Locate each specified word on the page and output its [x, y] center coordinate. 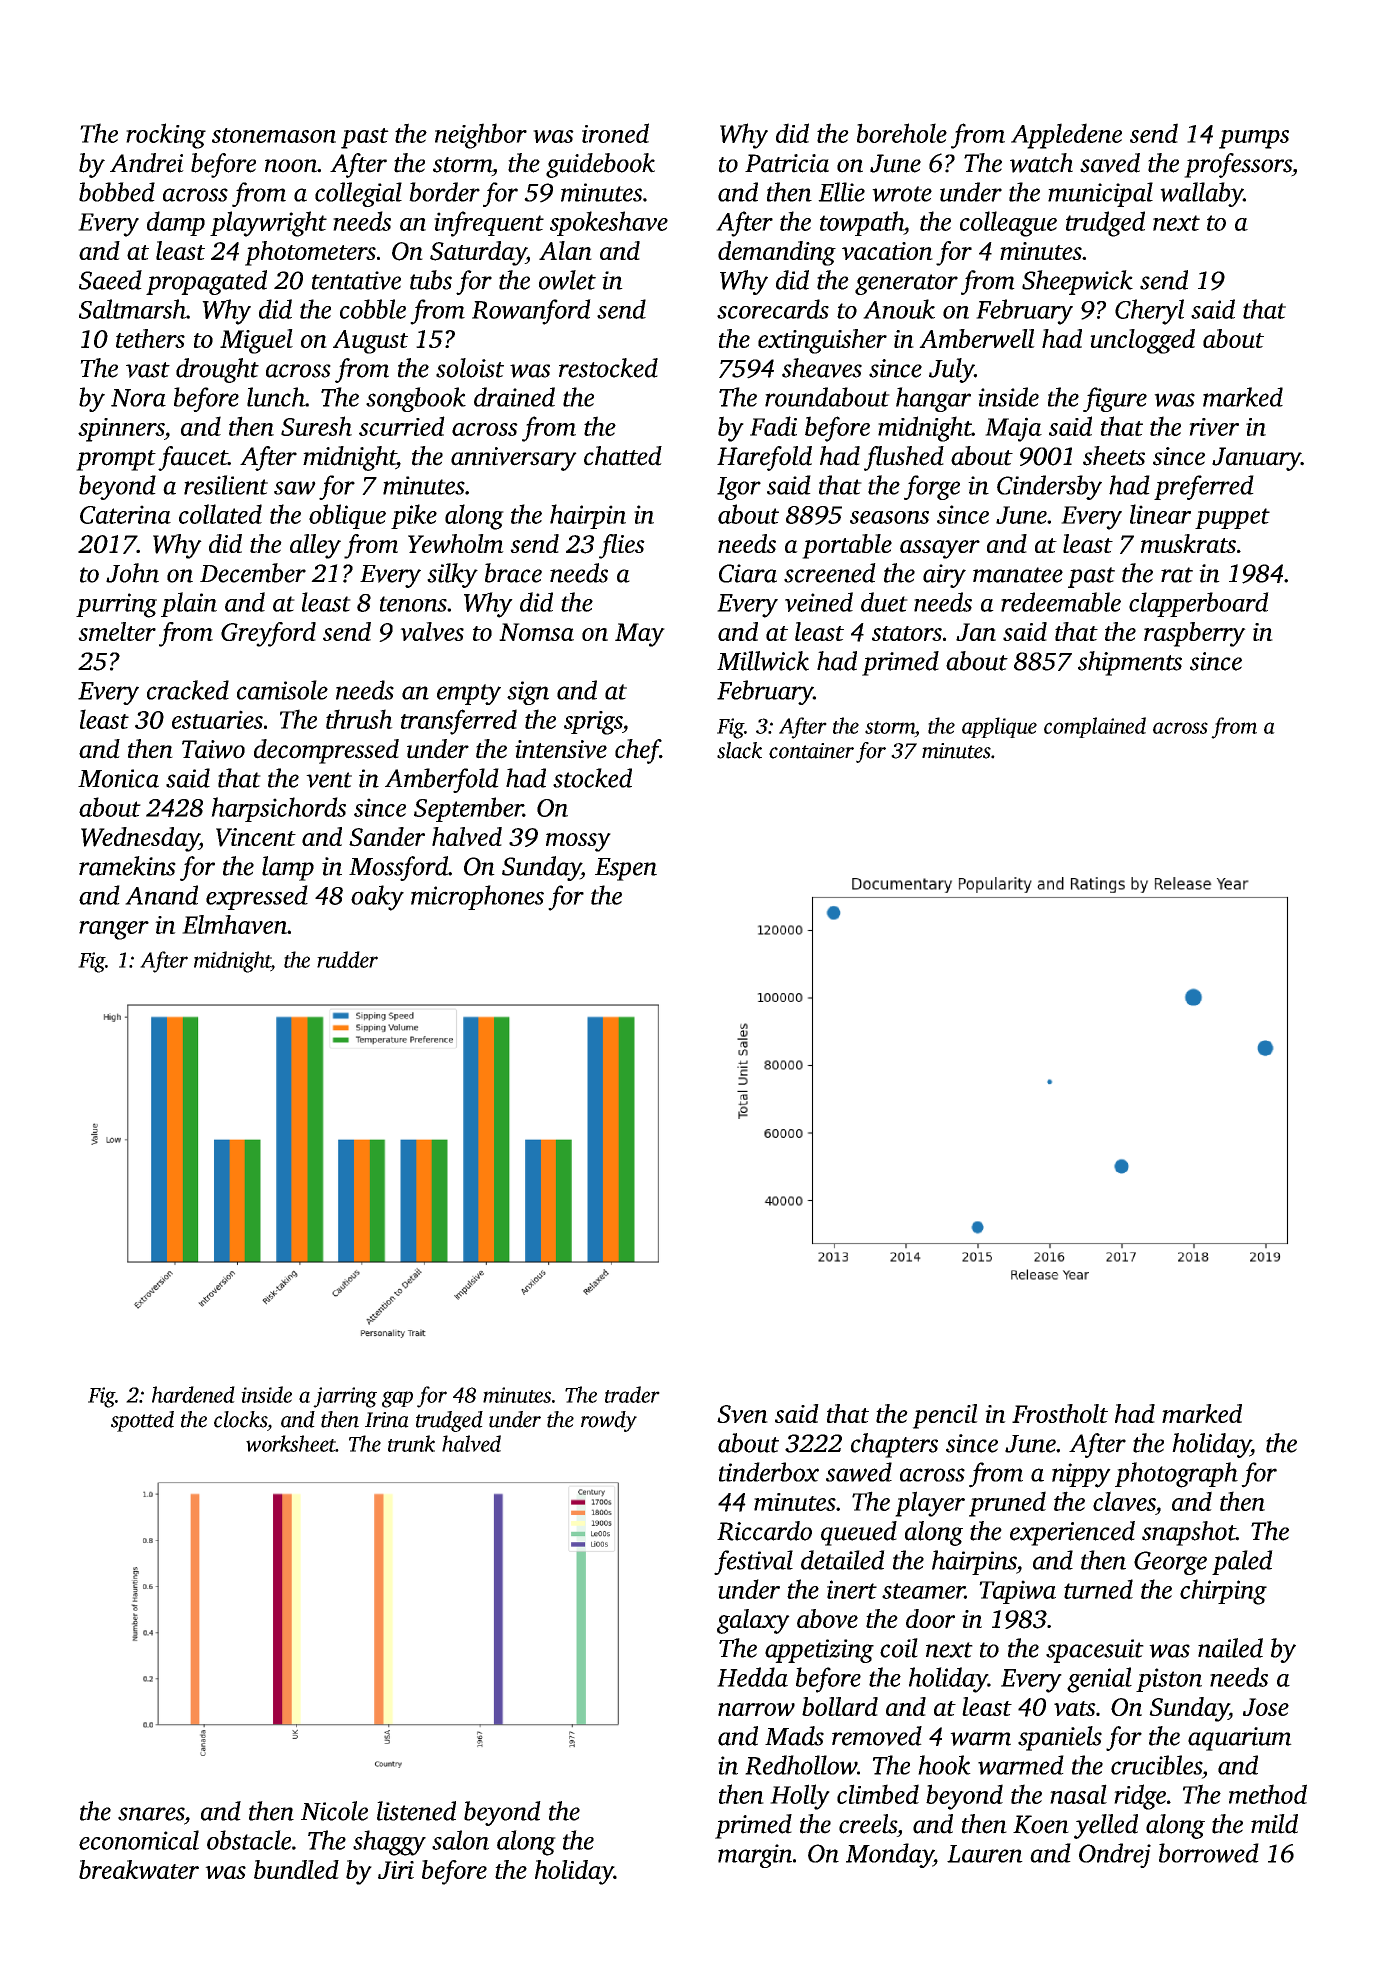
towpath [862, 223]
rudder [347, 959]
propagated [206, 282]
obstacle [249, 1840]
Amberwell [977, 338]
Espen [626, 869]
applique [999, 727]
